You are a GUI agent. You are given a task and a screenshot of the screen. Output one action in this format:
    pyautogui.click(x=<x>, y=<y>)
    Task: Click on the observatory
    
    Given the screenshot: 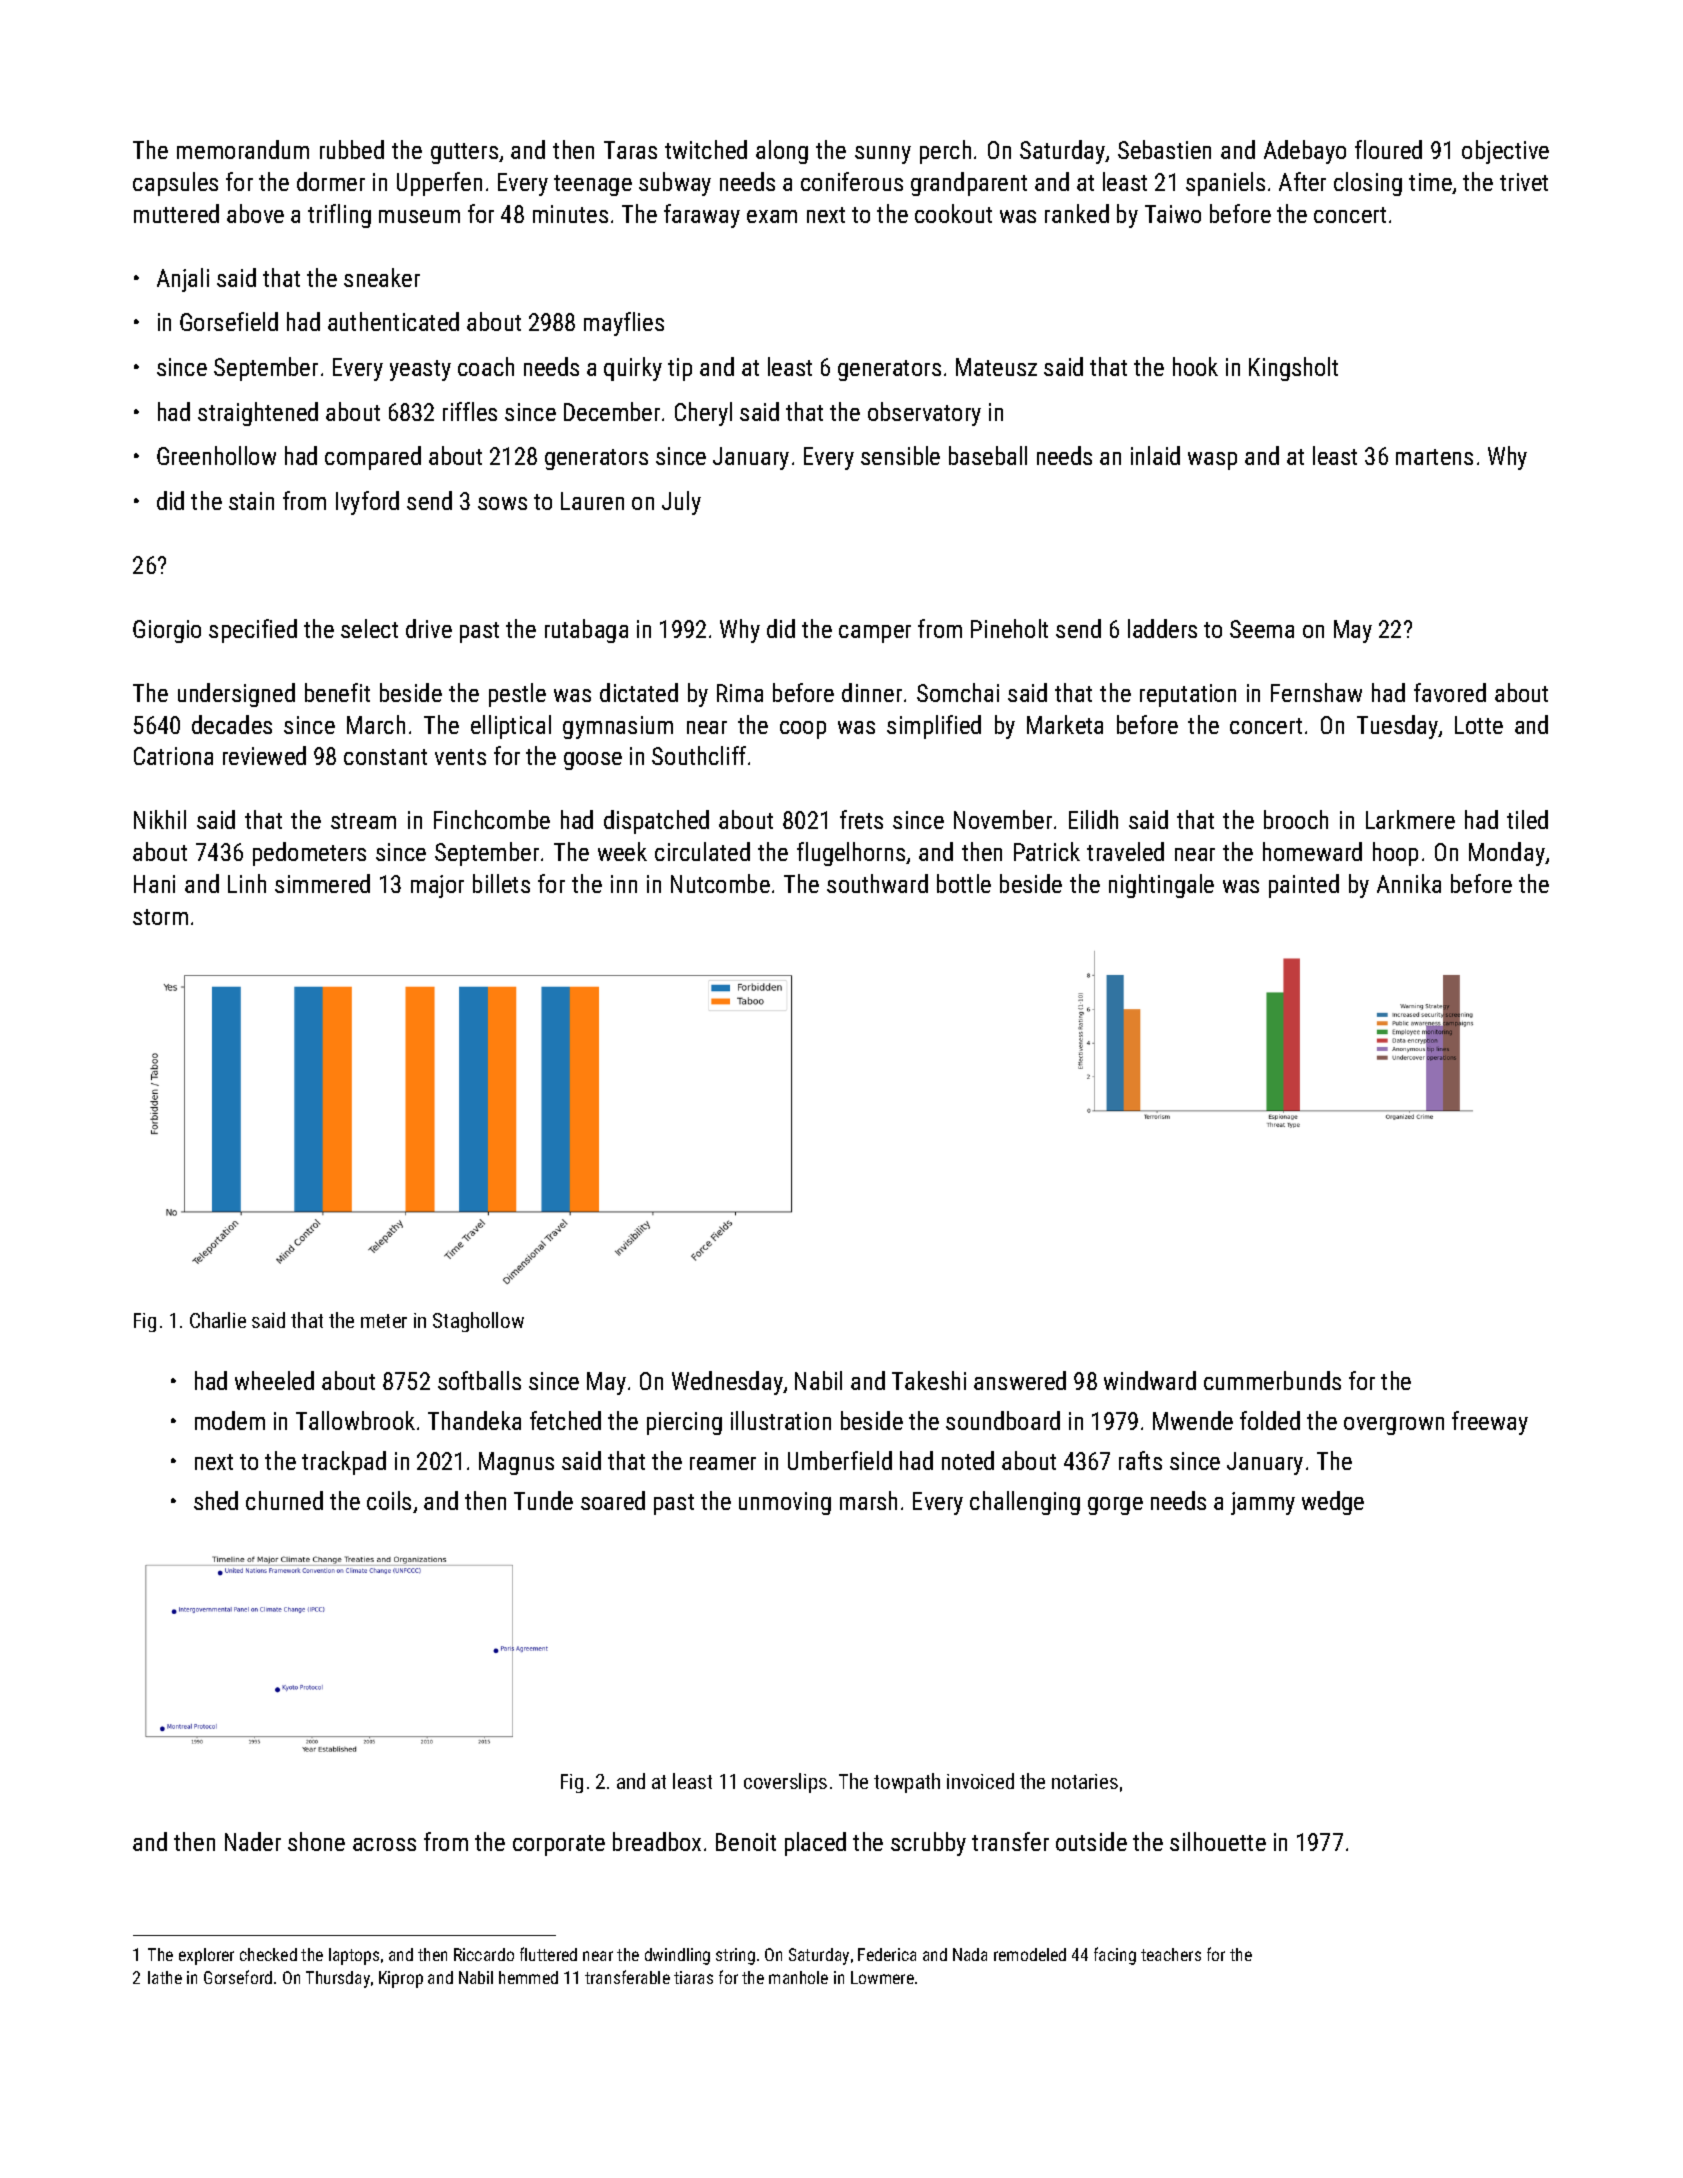 What is the action you would take?
    pyautogui.click(x=924, y=414)
